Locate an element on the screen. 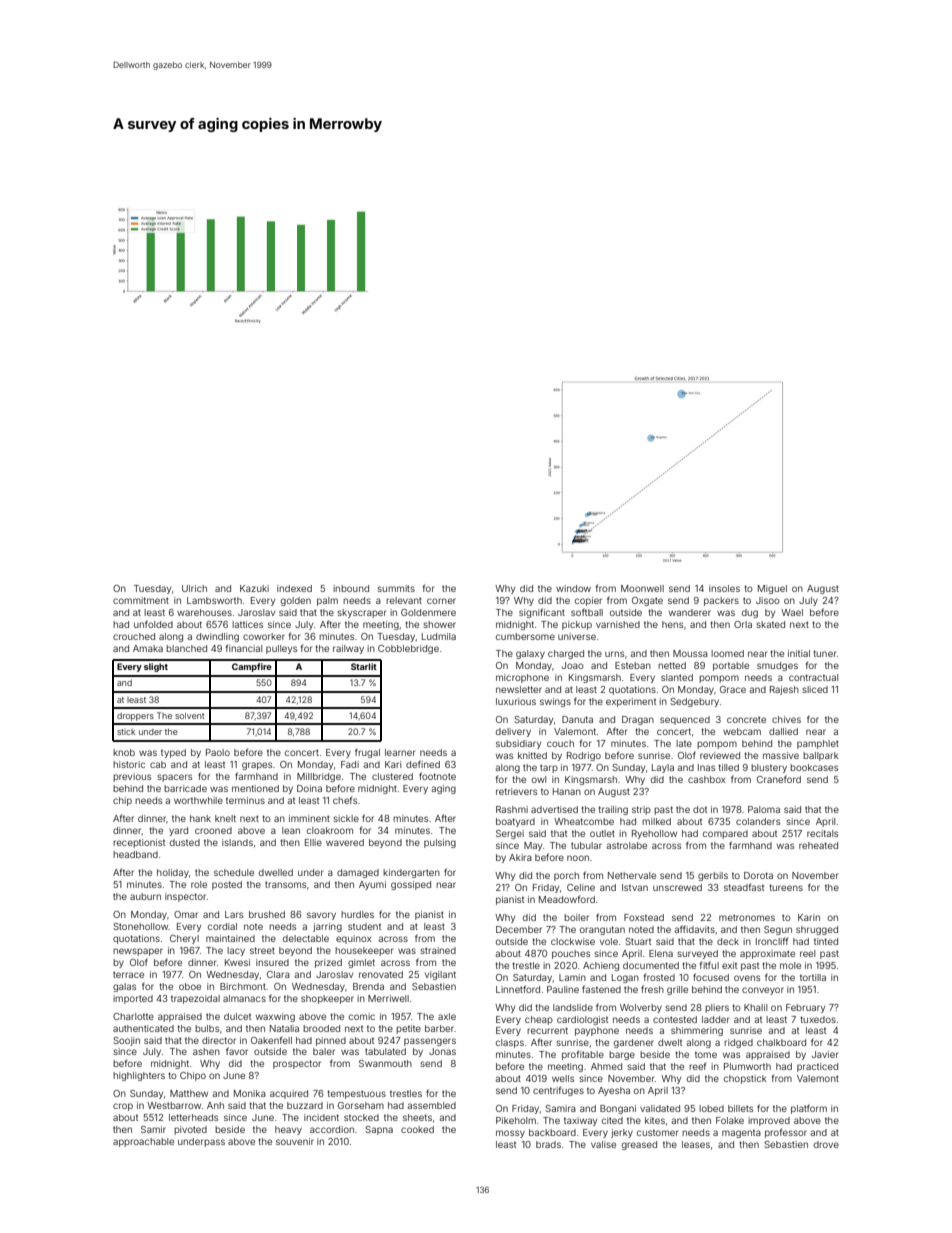 This screenshot has height=1233, width=952. tubular is located at coordinates (586, 845).
